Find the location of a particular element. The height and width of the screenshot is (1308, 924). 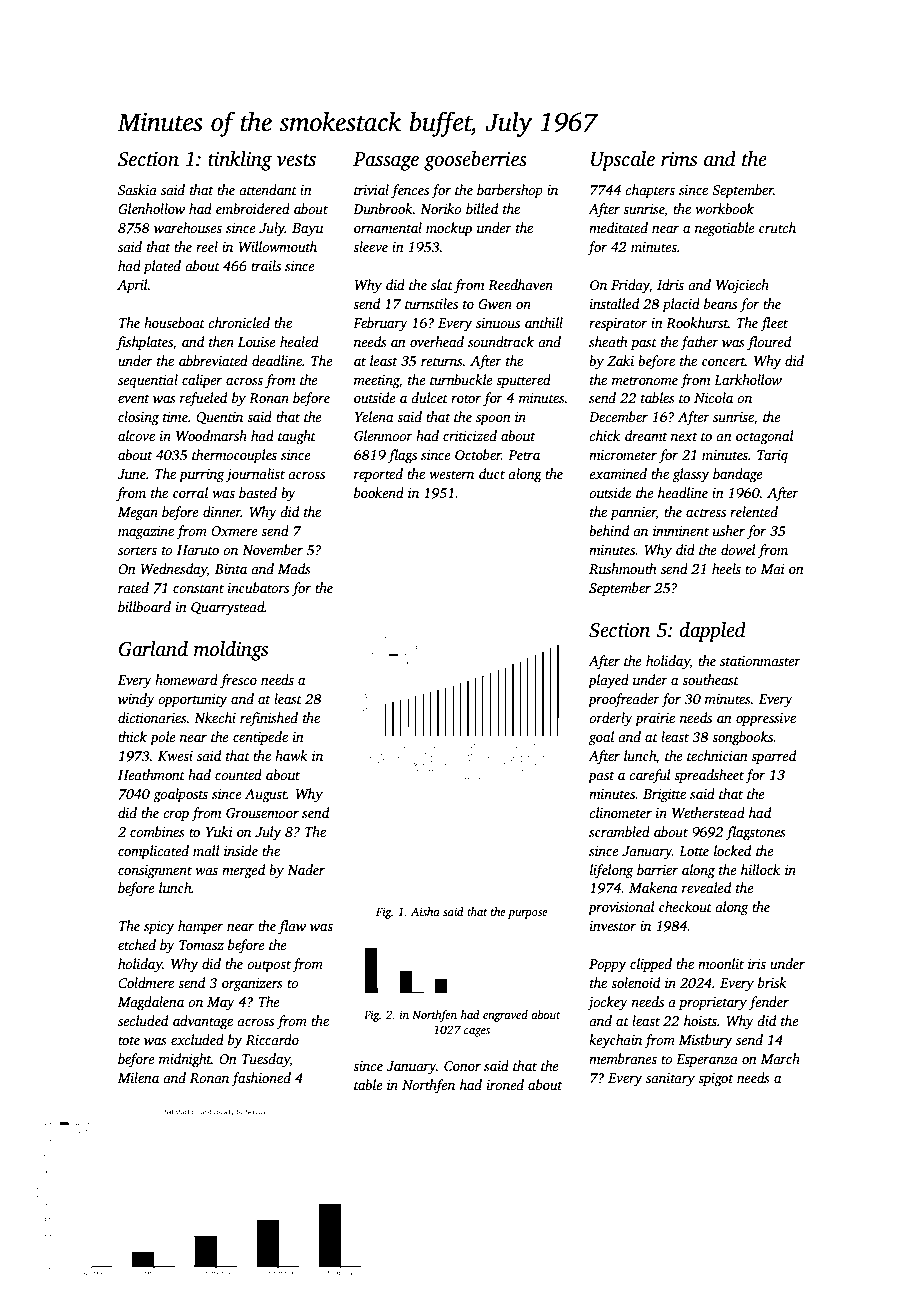

clinometer is located at coordinates (620, 812).
